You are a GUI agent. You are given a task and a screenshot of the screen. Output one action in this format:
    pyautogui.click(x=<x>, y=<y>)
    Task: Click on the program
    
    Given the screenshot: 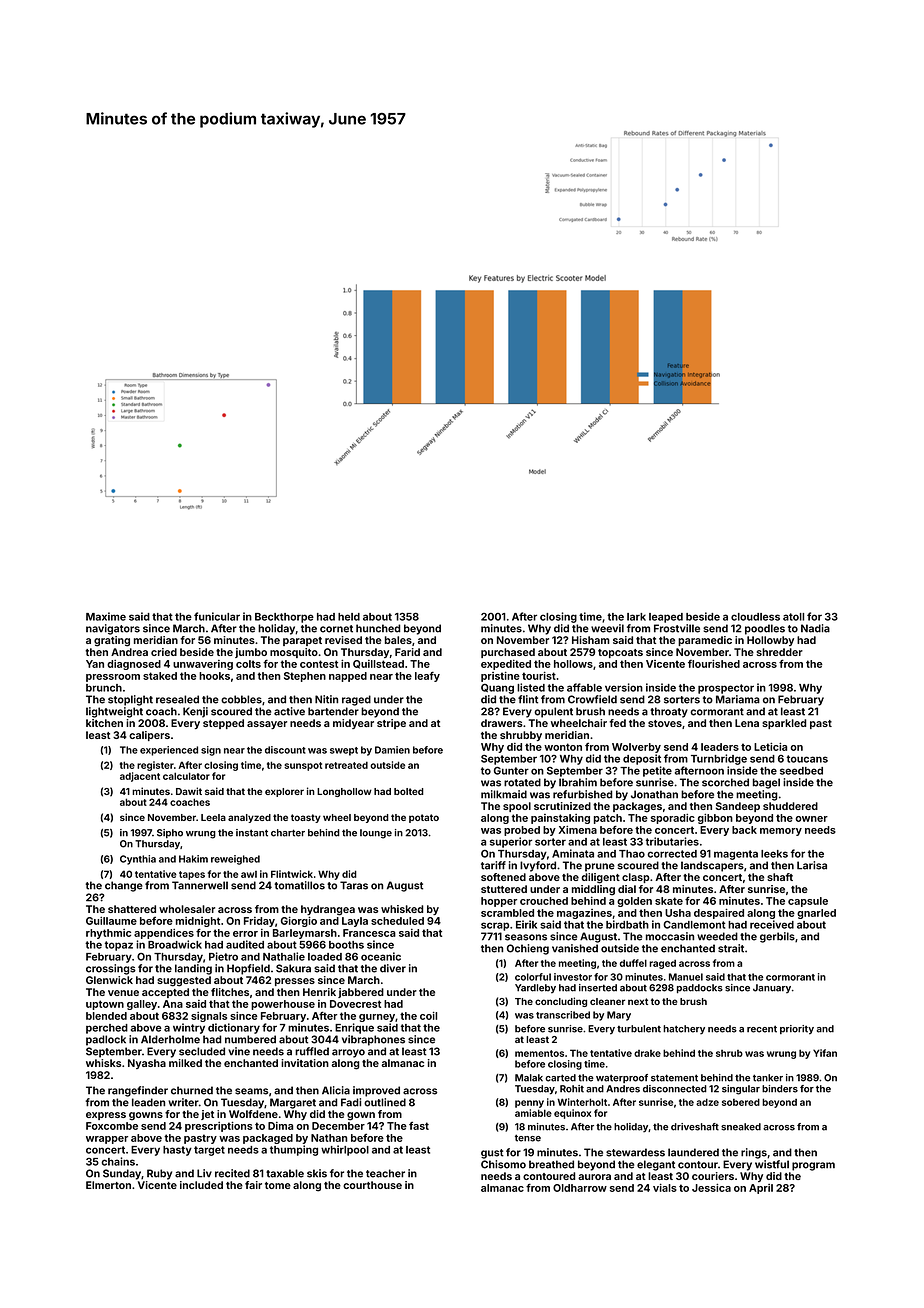 What is the action you would take?
    pyautogui.click(x=813, y=1166)
